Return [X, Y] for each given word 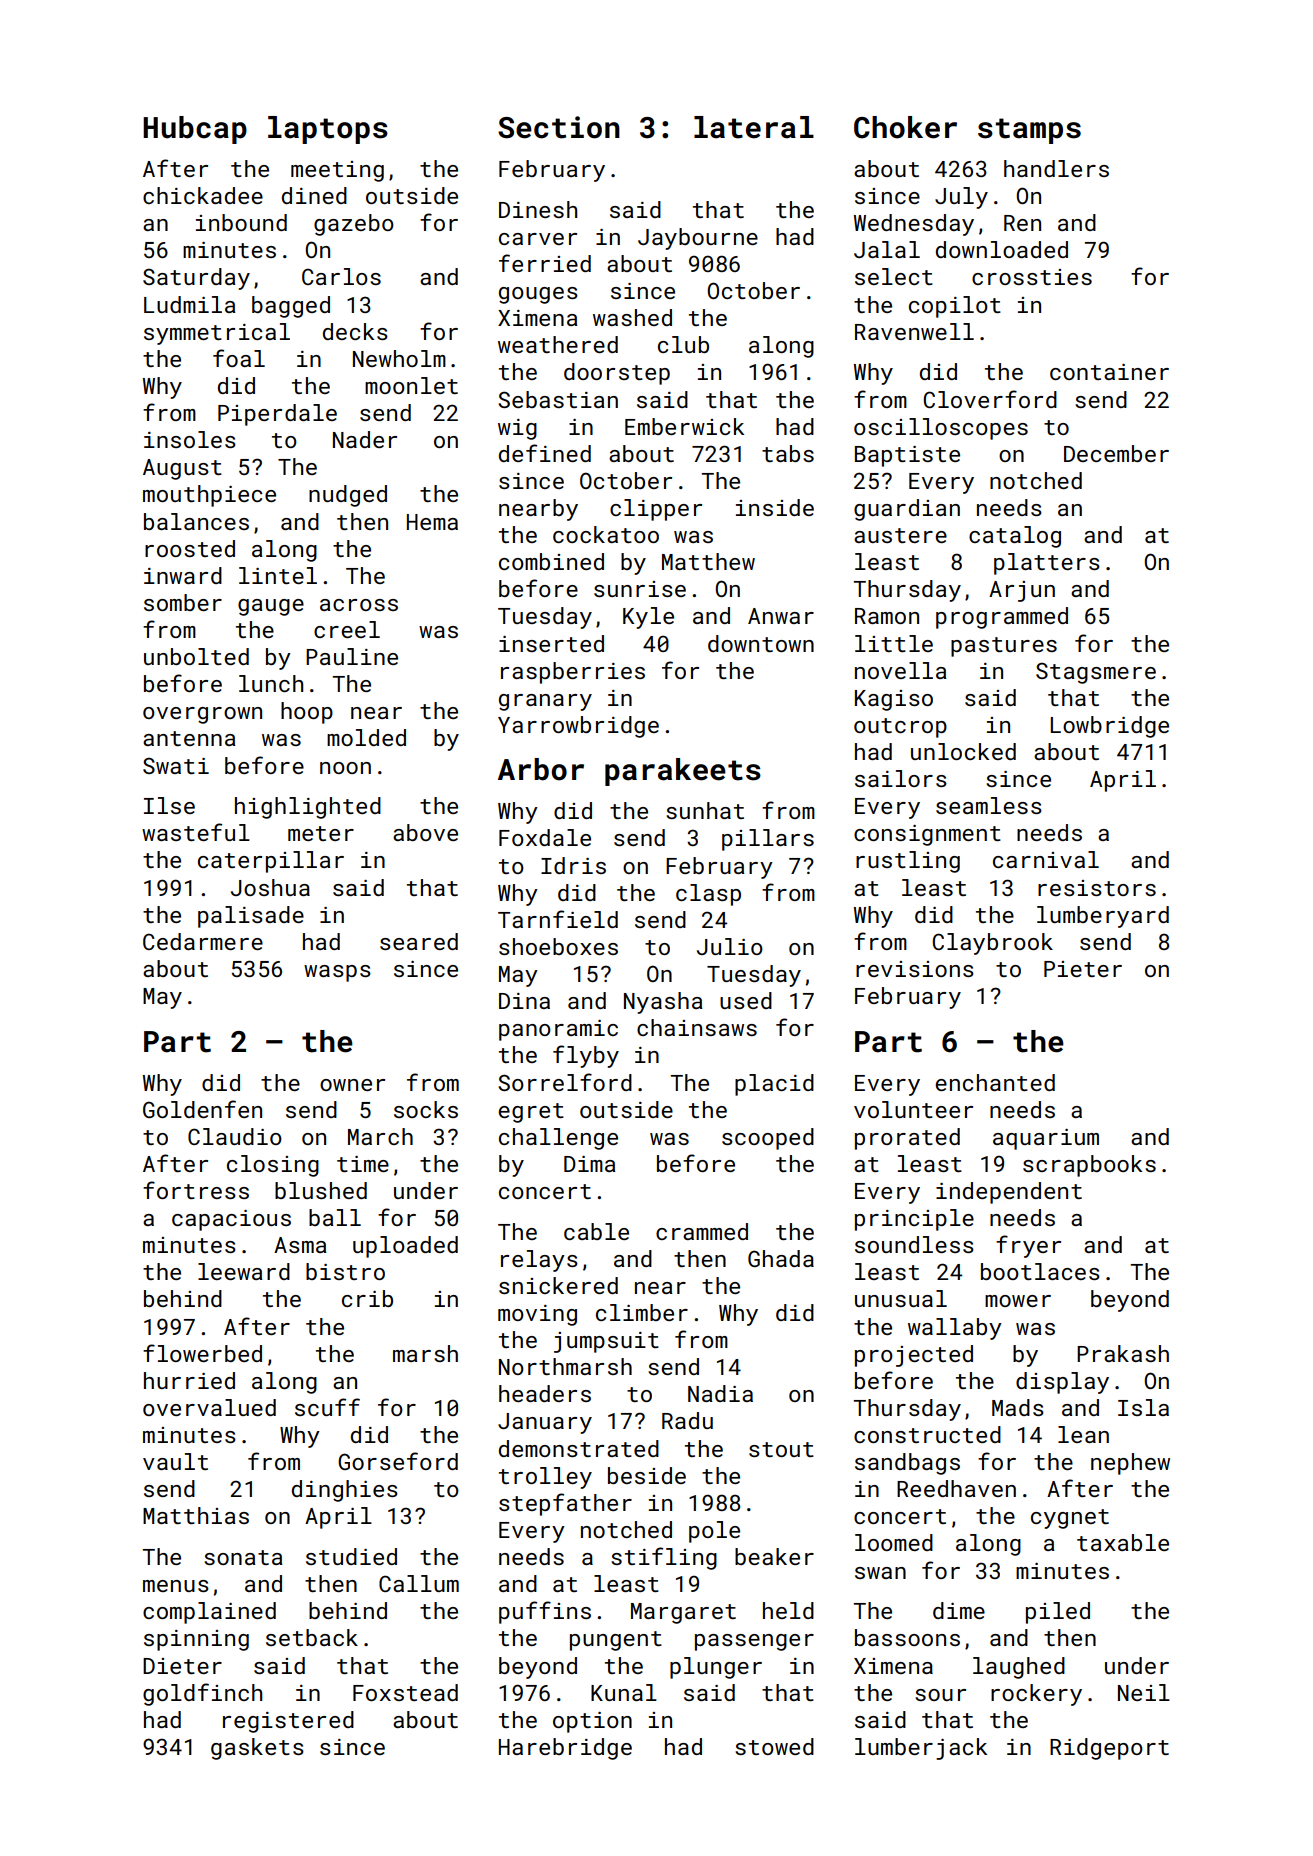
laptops [328, 130]
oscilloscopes [941, 429]
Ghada [781, 1258]
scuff [327, 1407]
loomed [894, 1542]
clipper [656, 510]
